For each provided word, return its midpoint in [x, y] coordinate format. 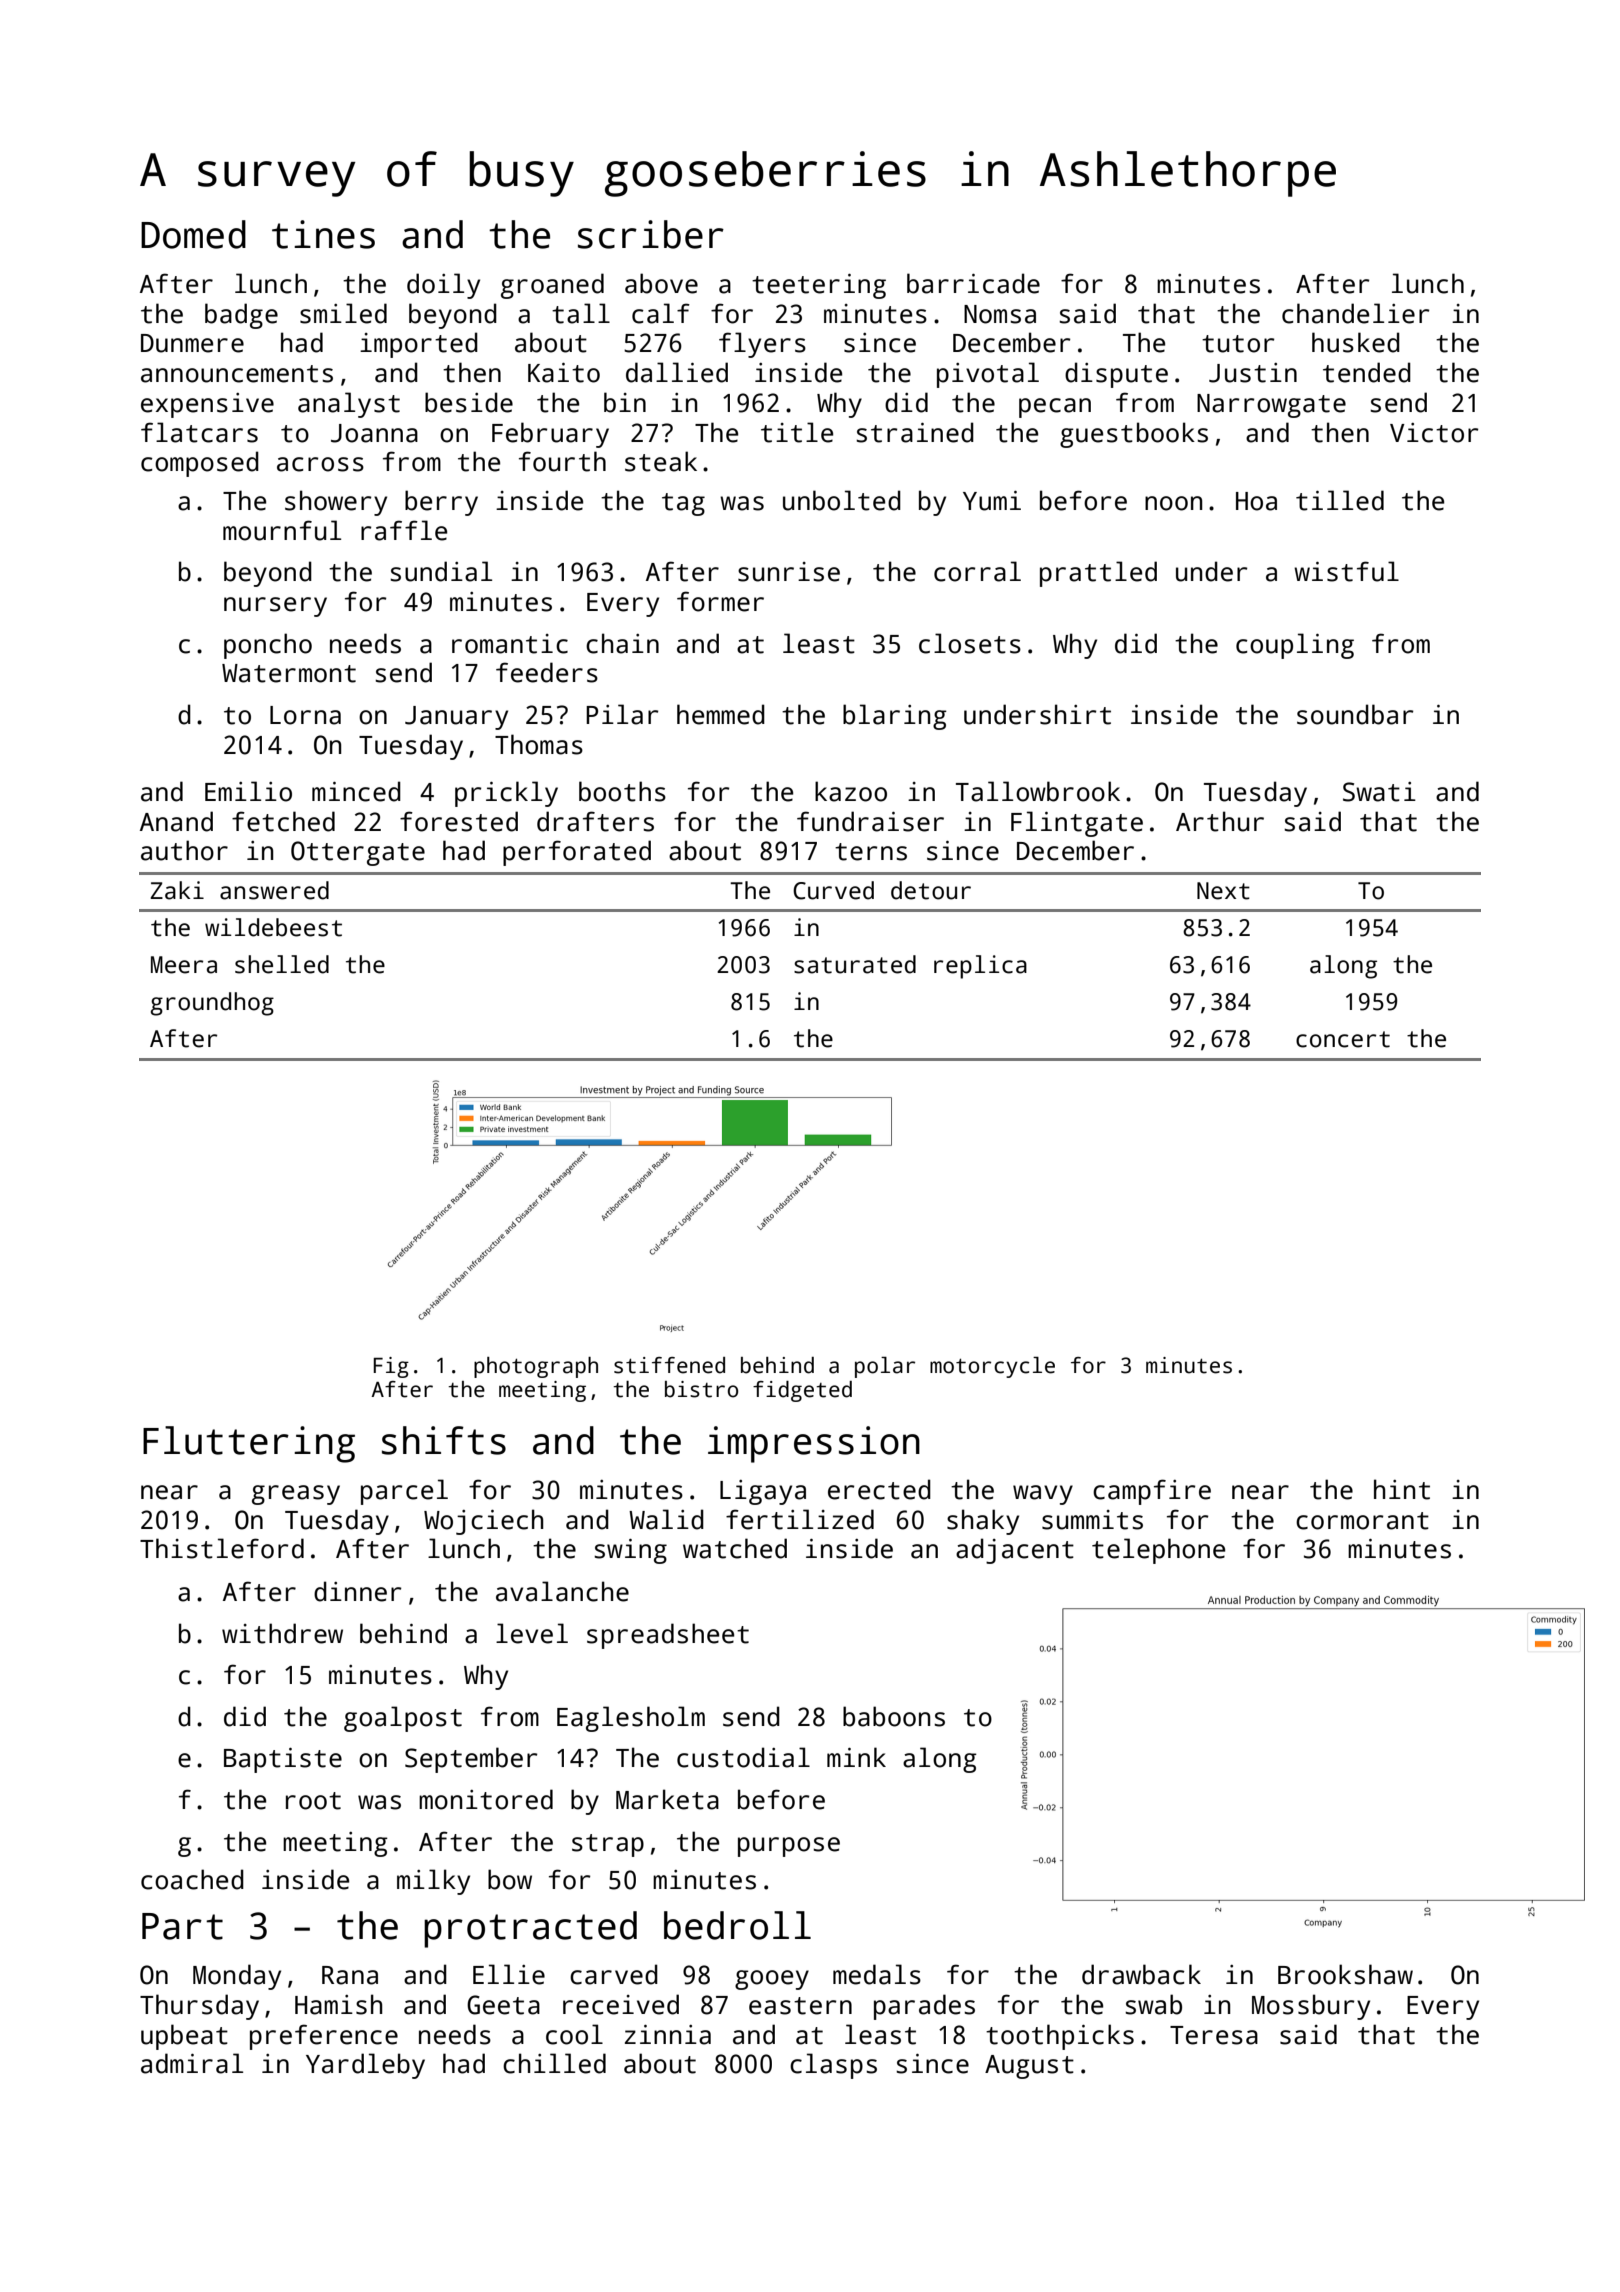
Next [1223, 891]
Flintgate [1077, 824]
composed [200, 464]
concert [1343, 1039]
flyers [762, 345]
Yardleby [365, 2066]
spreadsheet [668, 1636]
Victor [1434, 433]
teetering [819, 286]
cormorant [1362, 1521]
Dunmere [192, 343]
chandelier [1355, 313]
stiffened [669, 1365]
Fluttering [249, 1444]
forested [459, 821]
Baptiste [283, 1760]
